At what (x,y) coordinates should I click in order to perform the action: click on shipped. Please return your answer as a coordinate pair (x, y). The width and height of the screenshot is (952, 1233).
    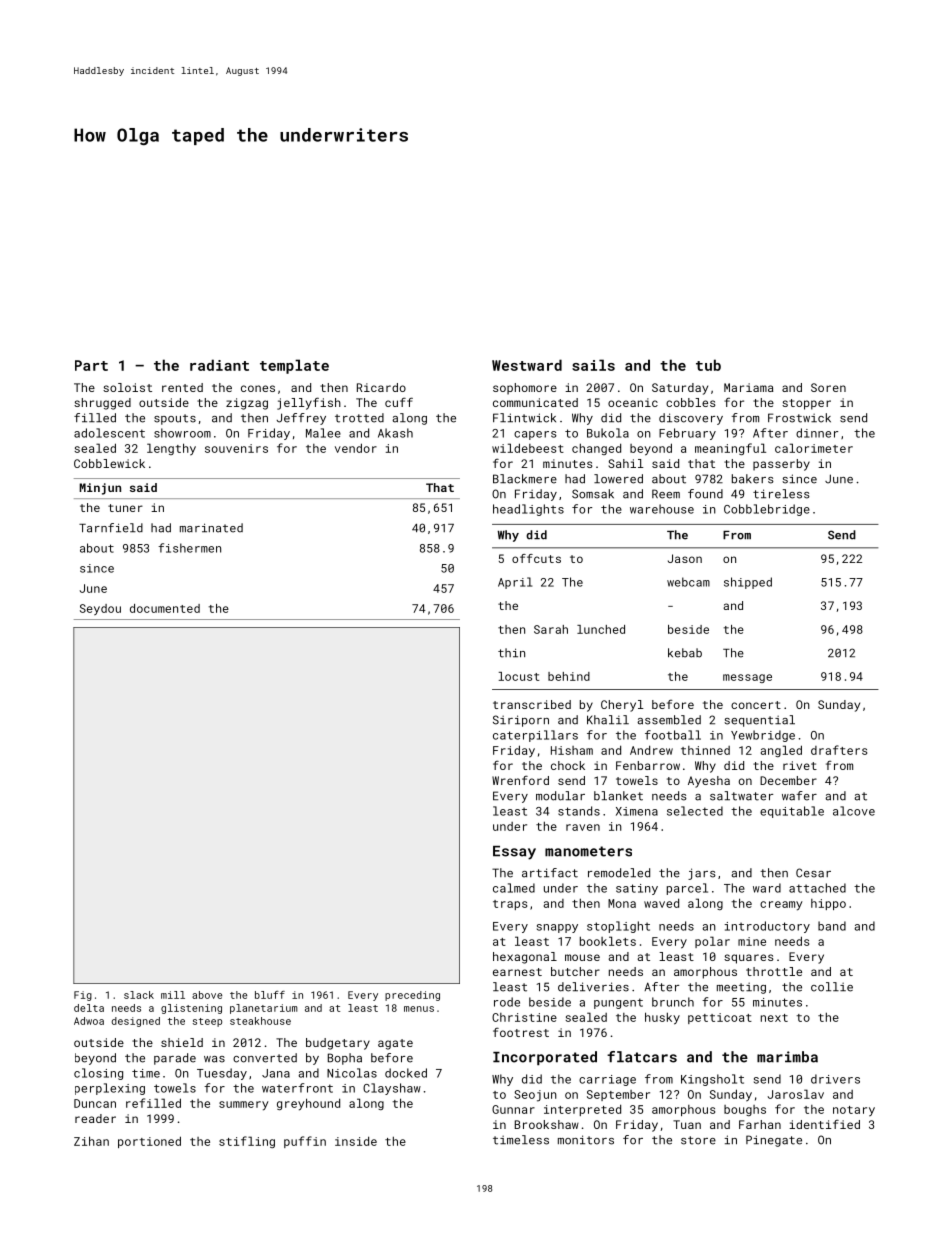
    Looking at the image, I should click on (748, 583).
